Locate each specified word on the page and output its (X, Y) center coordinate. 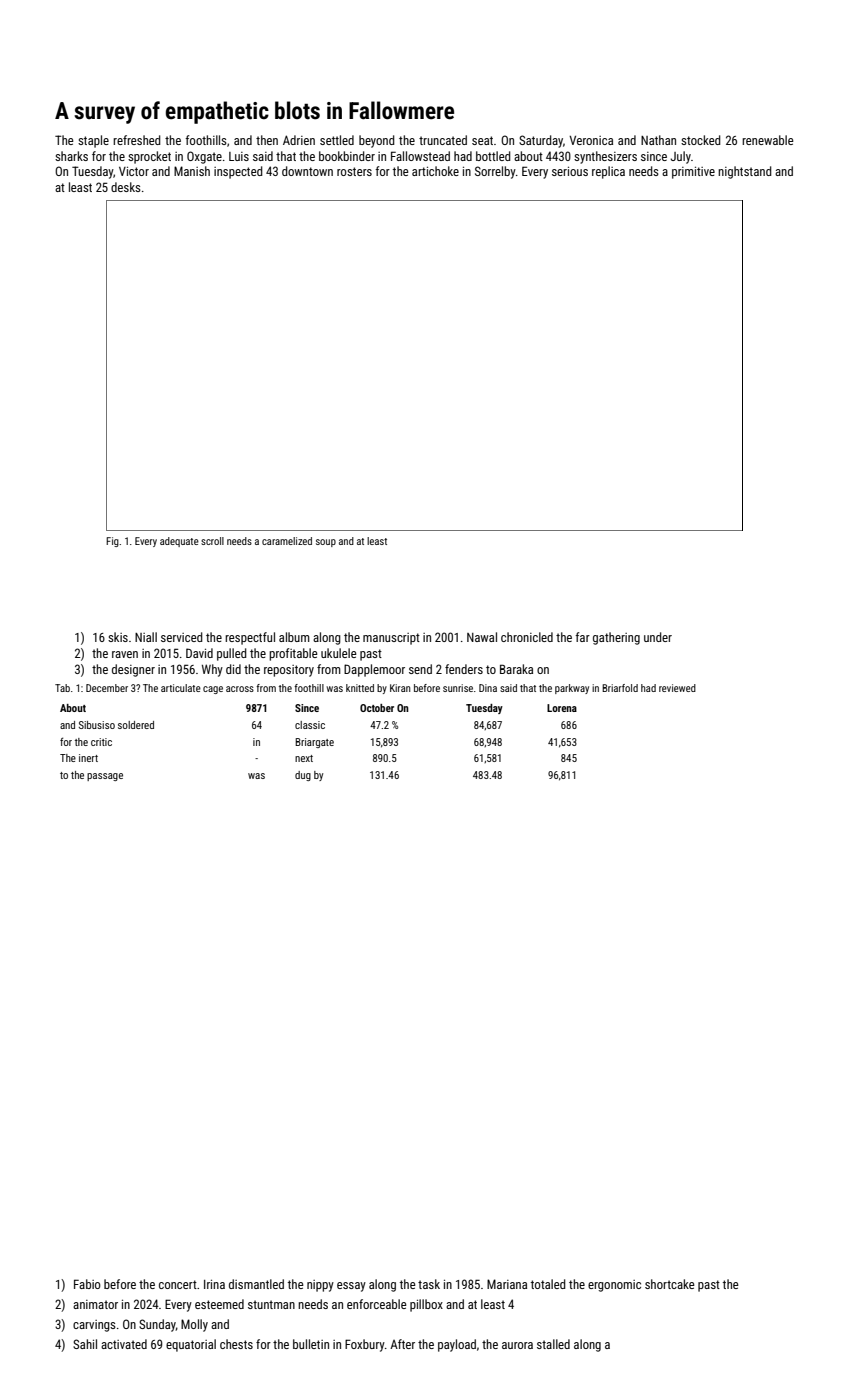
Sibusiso (97, 725)
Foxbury (365, 1345)
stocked (701, 140)
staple (93, 141)
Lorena (562, 708)
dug (303, 776)
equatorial (191, 1345)
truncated (443, 140)
